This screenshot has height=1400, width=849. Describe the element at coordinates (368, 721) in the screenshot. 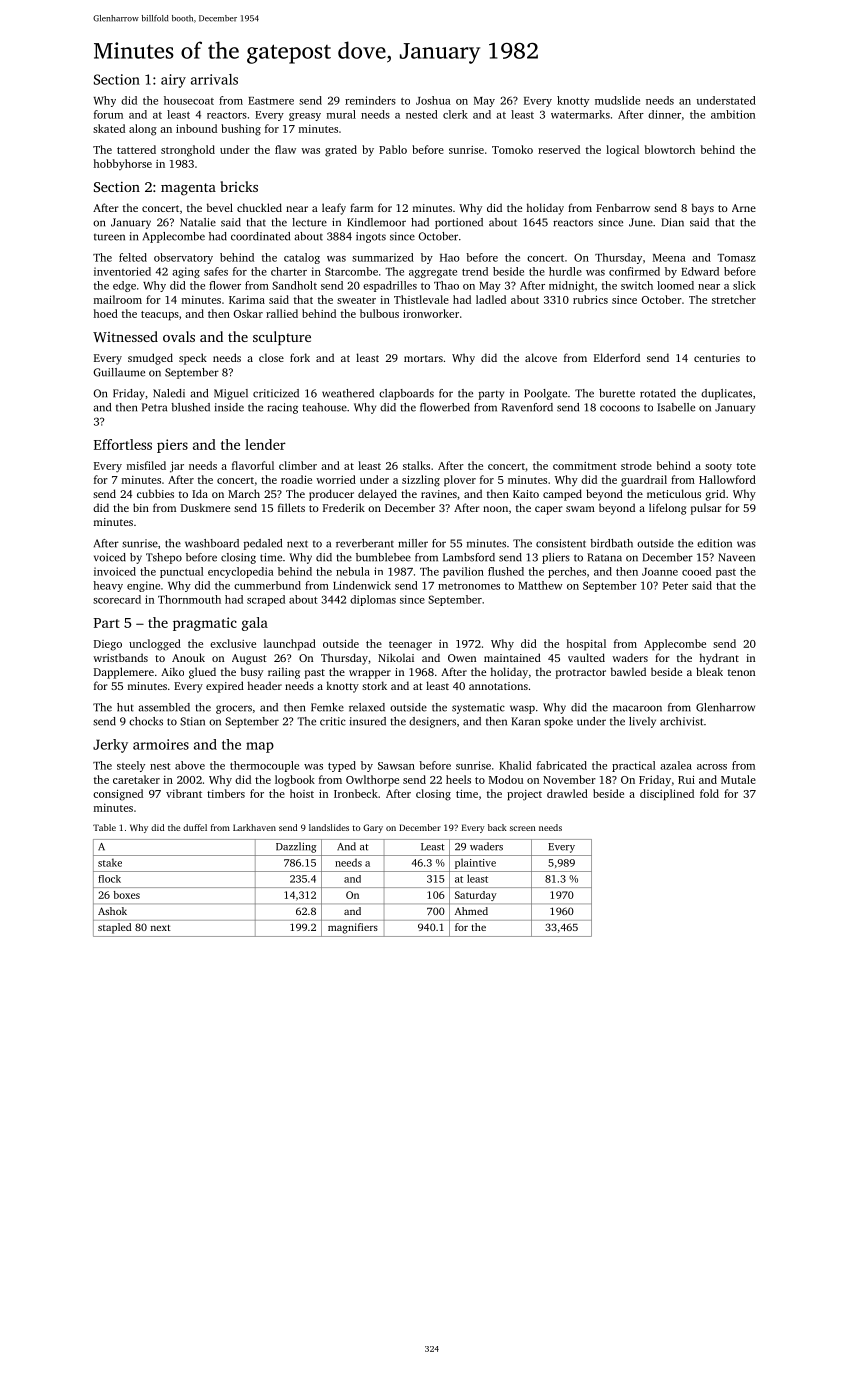

I see `insured` at that location.
